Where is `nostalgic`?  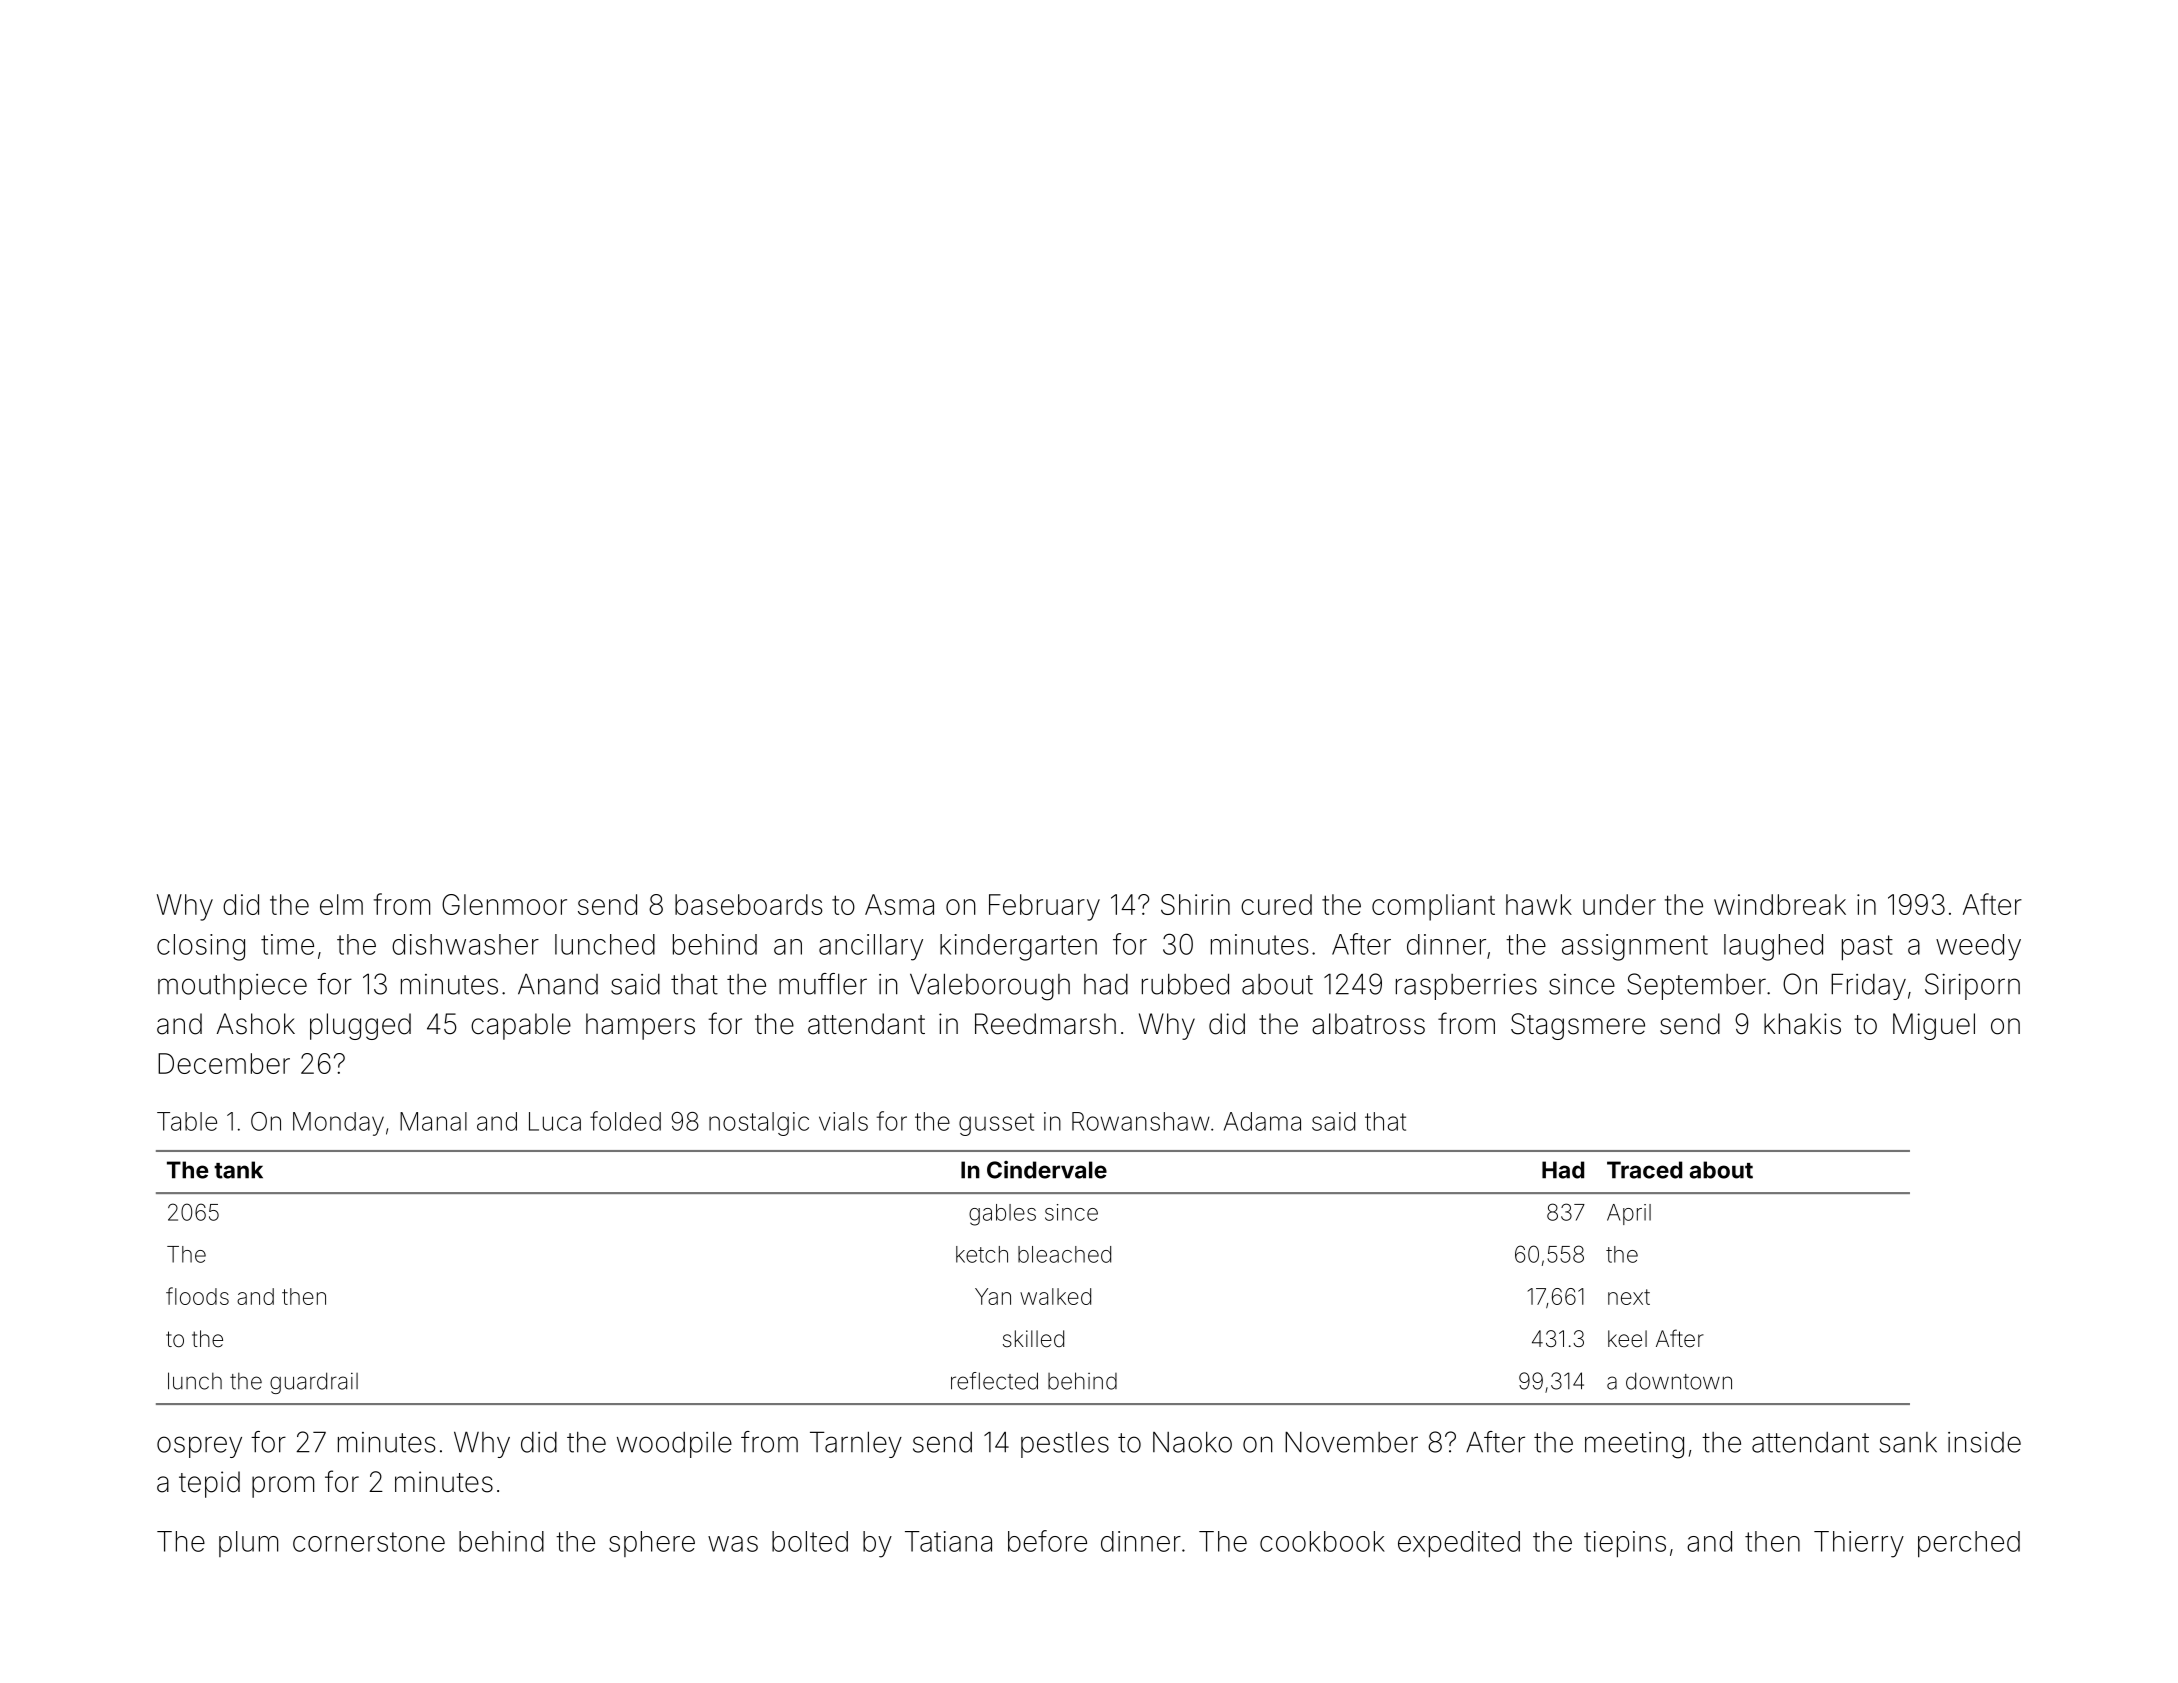 nostalgic is located at coordinates (759, 1124).
